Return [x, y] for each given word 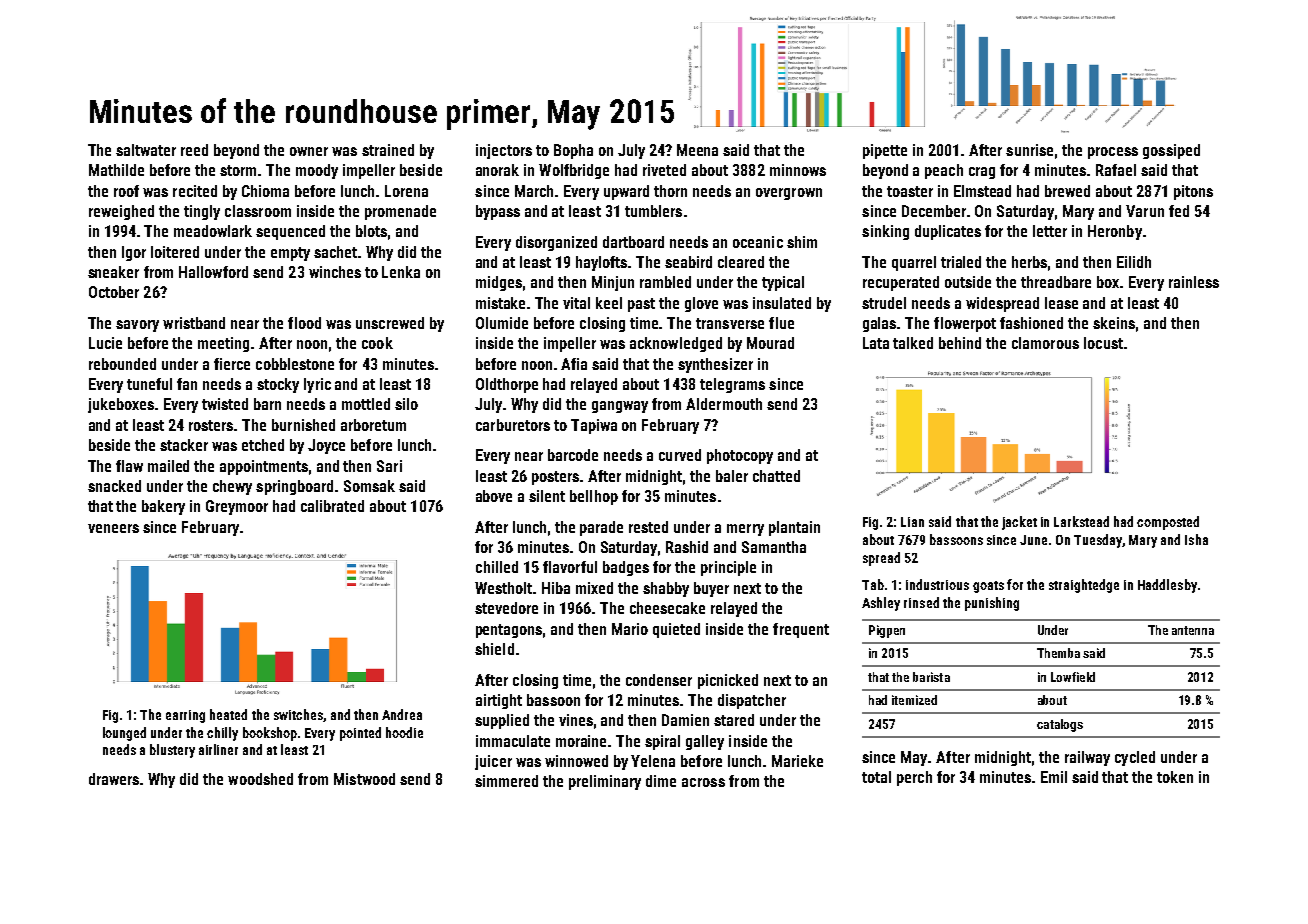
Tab [873, 584]
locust [1103, 343]
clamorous [1045, 343]
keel [609, 303]
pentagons [509, 631]
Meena [697, 150]
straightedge [1084, 586]
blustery [172, 751]
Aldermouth [724, 404]
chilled [497, 567]
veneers [113, 528]
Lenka [401, 272]
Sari [389, 466]
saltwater [146, 150]
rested [648, 527]
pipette [885, 151]
